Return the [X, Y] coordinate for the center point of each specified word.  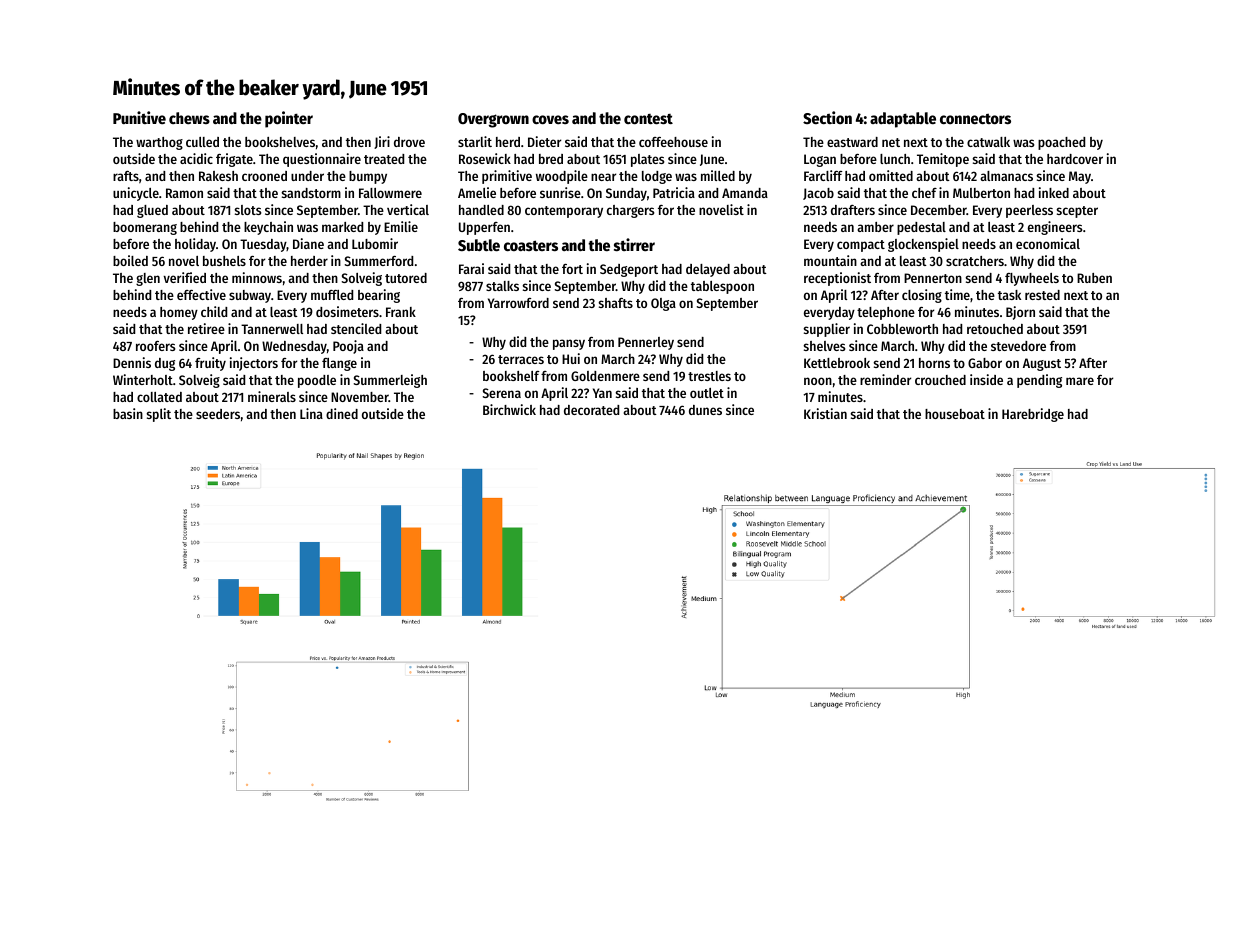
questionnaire [322, 160]
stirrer [634, 244]
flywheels [1032, 279]
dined [342, 413]
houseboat [955, 414]
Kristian [825, 413]
